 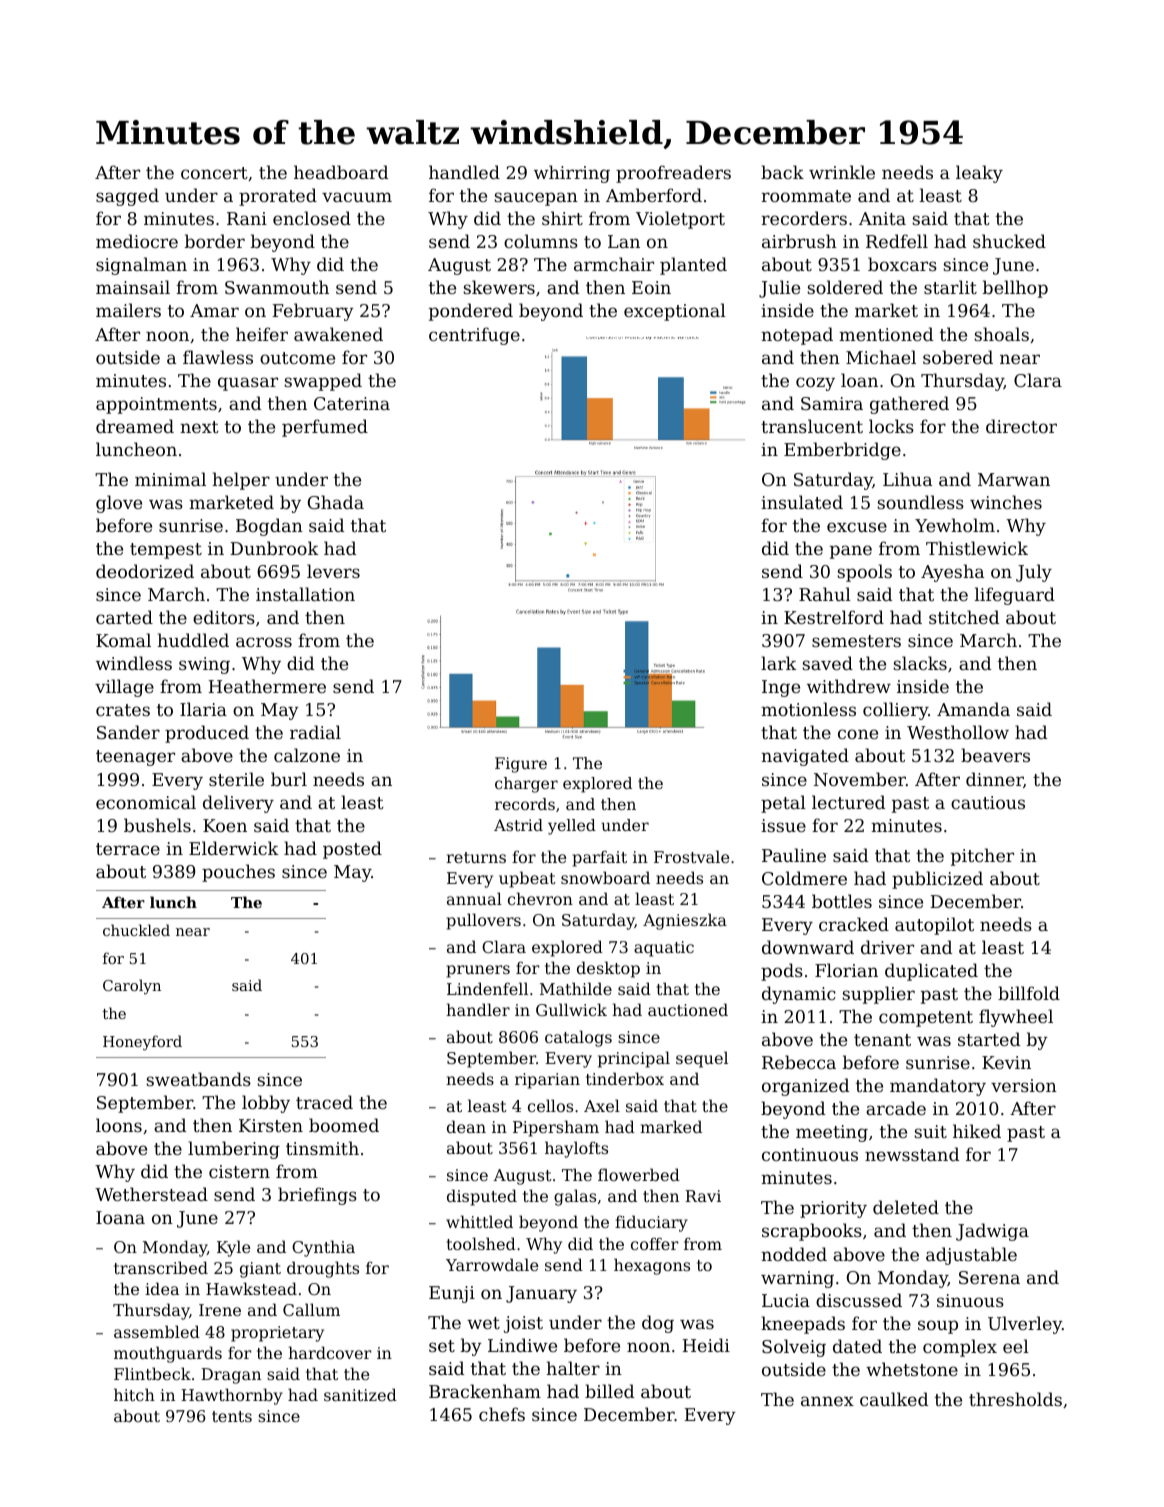 I want to click on Jadwiga, so click(x=992, y=1232).
